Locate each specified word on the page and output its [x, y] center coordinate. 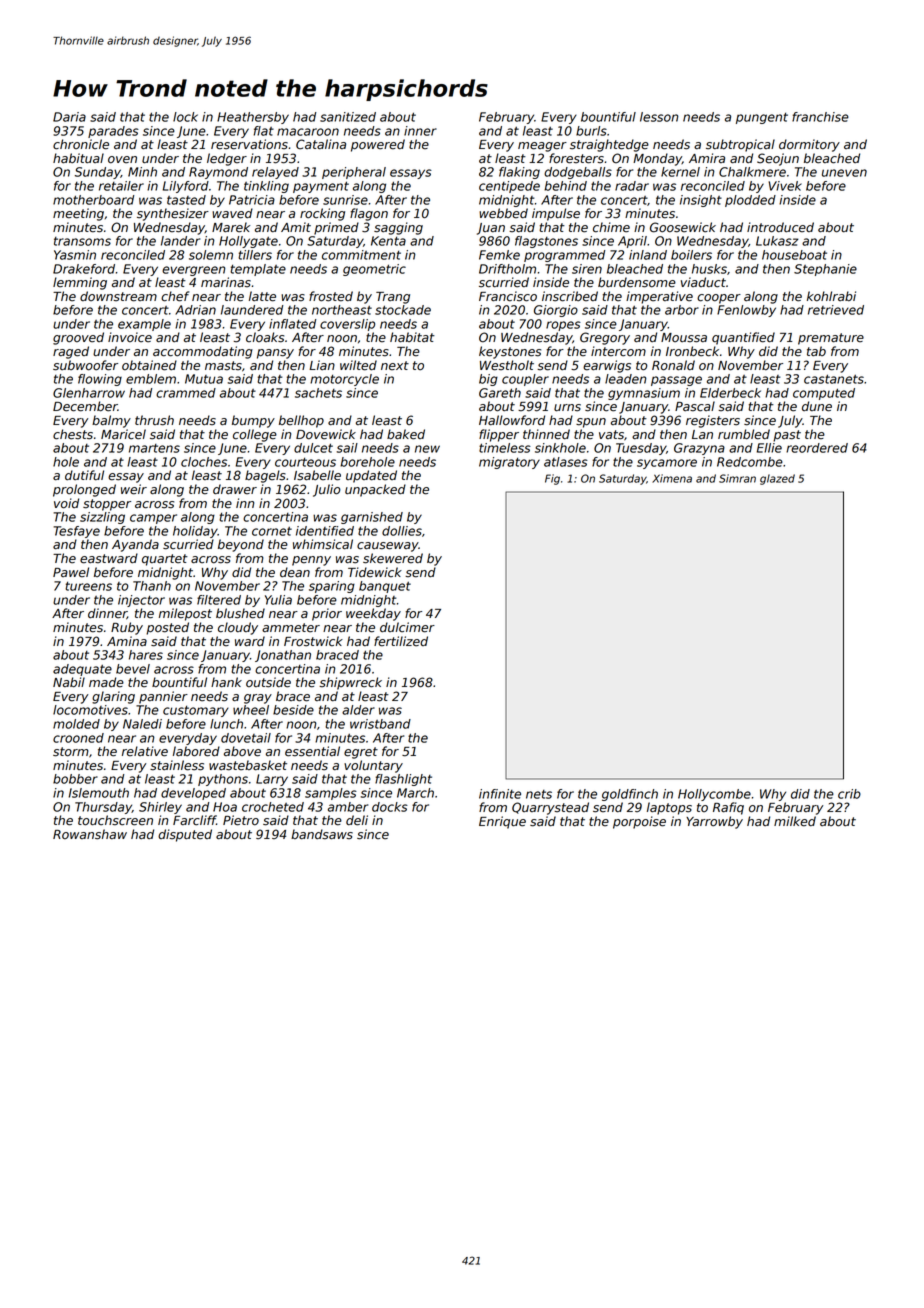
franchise [820, 117]
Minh [142, 172]
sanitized [348, 117]
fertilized [401, 641]
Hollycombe [714, 795]
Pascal [695, 406]
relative [145, 751]
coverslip [347, 325]
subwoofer [85, 365]
